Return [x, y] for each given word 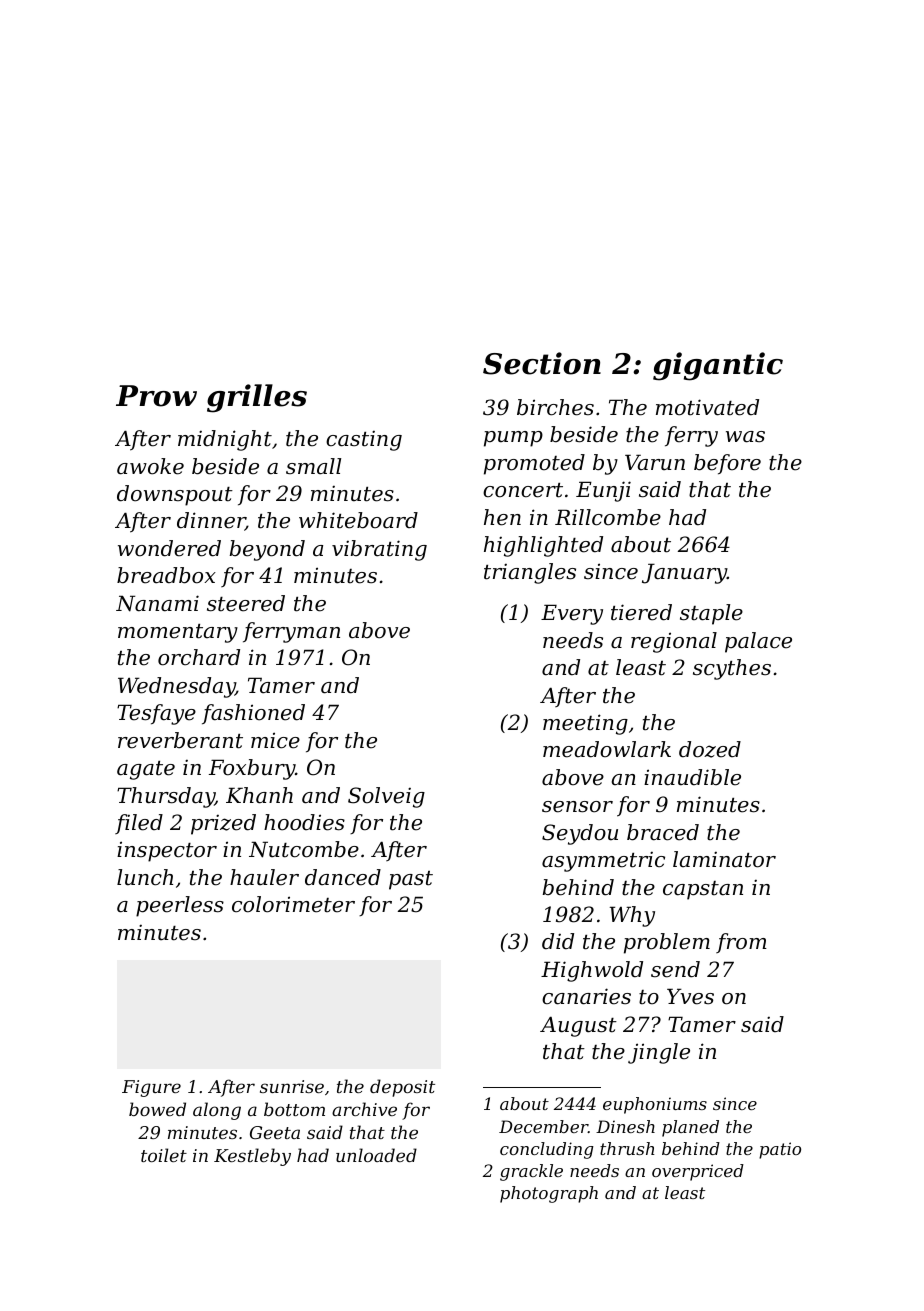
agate [146, 770]
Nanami [157, 603]
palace [758, 642]
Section [542, 363]
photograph [549, 1194]
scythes [732, 669]
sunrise [292, 1086]
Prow [156, 396]
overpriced [698, 1172]
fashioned [253, 714]
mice [275, 740]
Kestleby [252, 1157]
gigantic [718, 366]
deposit [402, 1088]
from [741, 943]
